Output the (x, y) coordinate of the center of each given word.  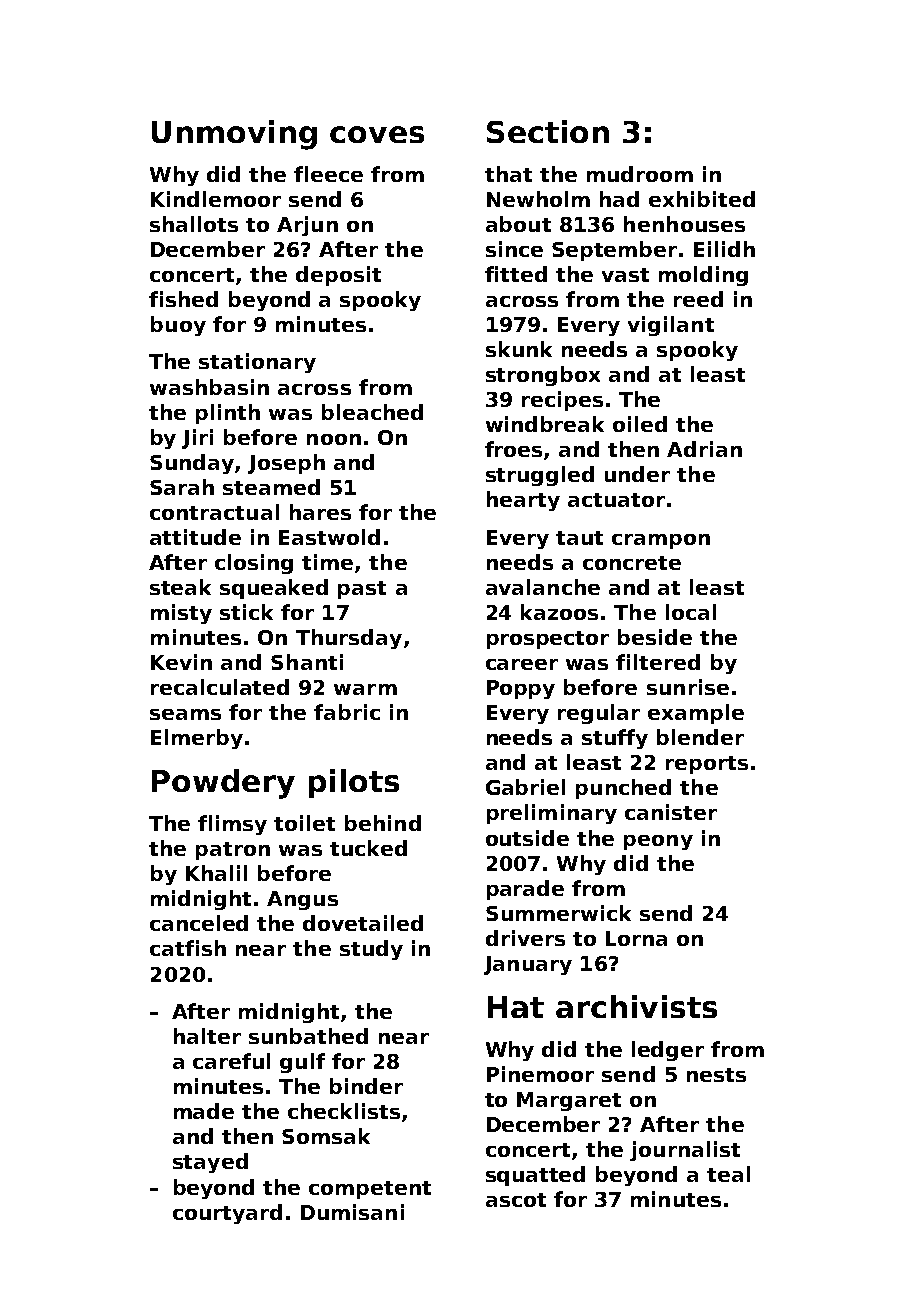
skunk (519, 349)
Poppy (521, 689)
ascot (516, 1200)
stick (246, 612)
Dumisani (352, 1212)
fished (183, 299)
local (691, 612)
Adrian (704, 449)
